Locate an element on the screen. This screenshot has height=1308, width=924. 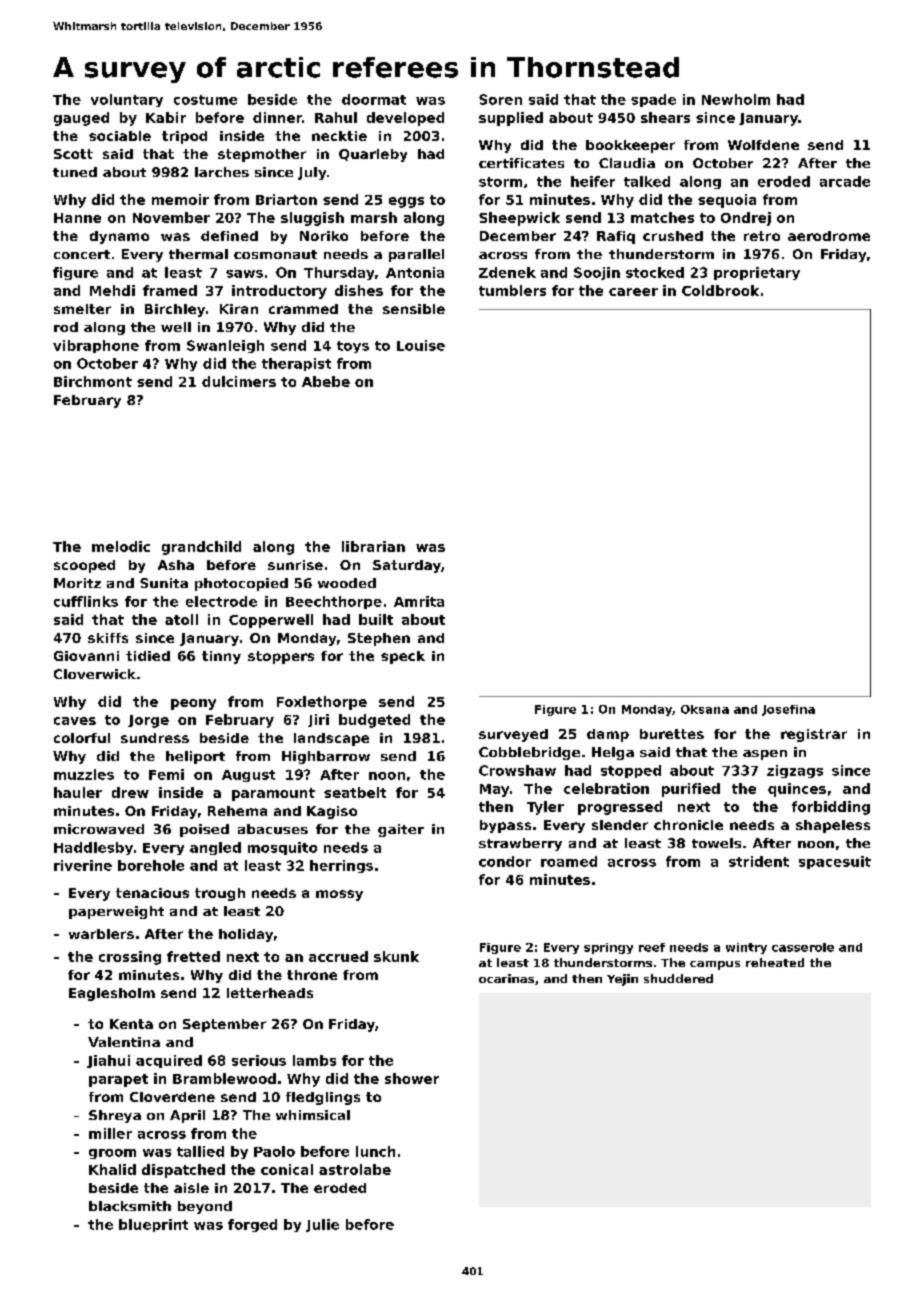
Stephen is located at coordinates (379, 639).
